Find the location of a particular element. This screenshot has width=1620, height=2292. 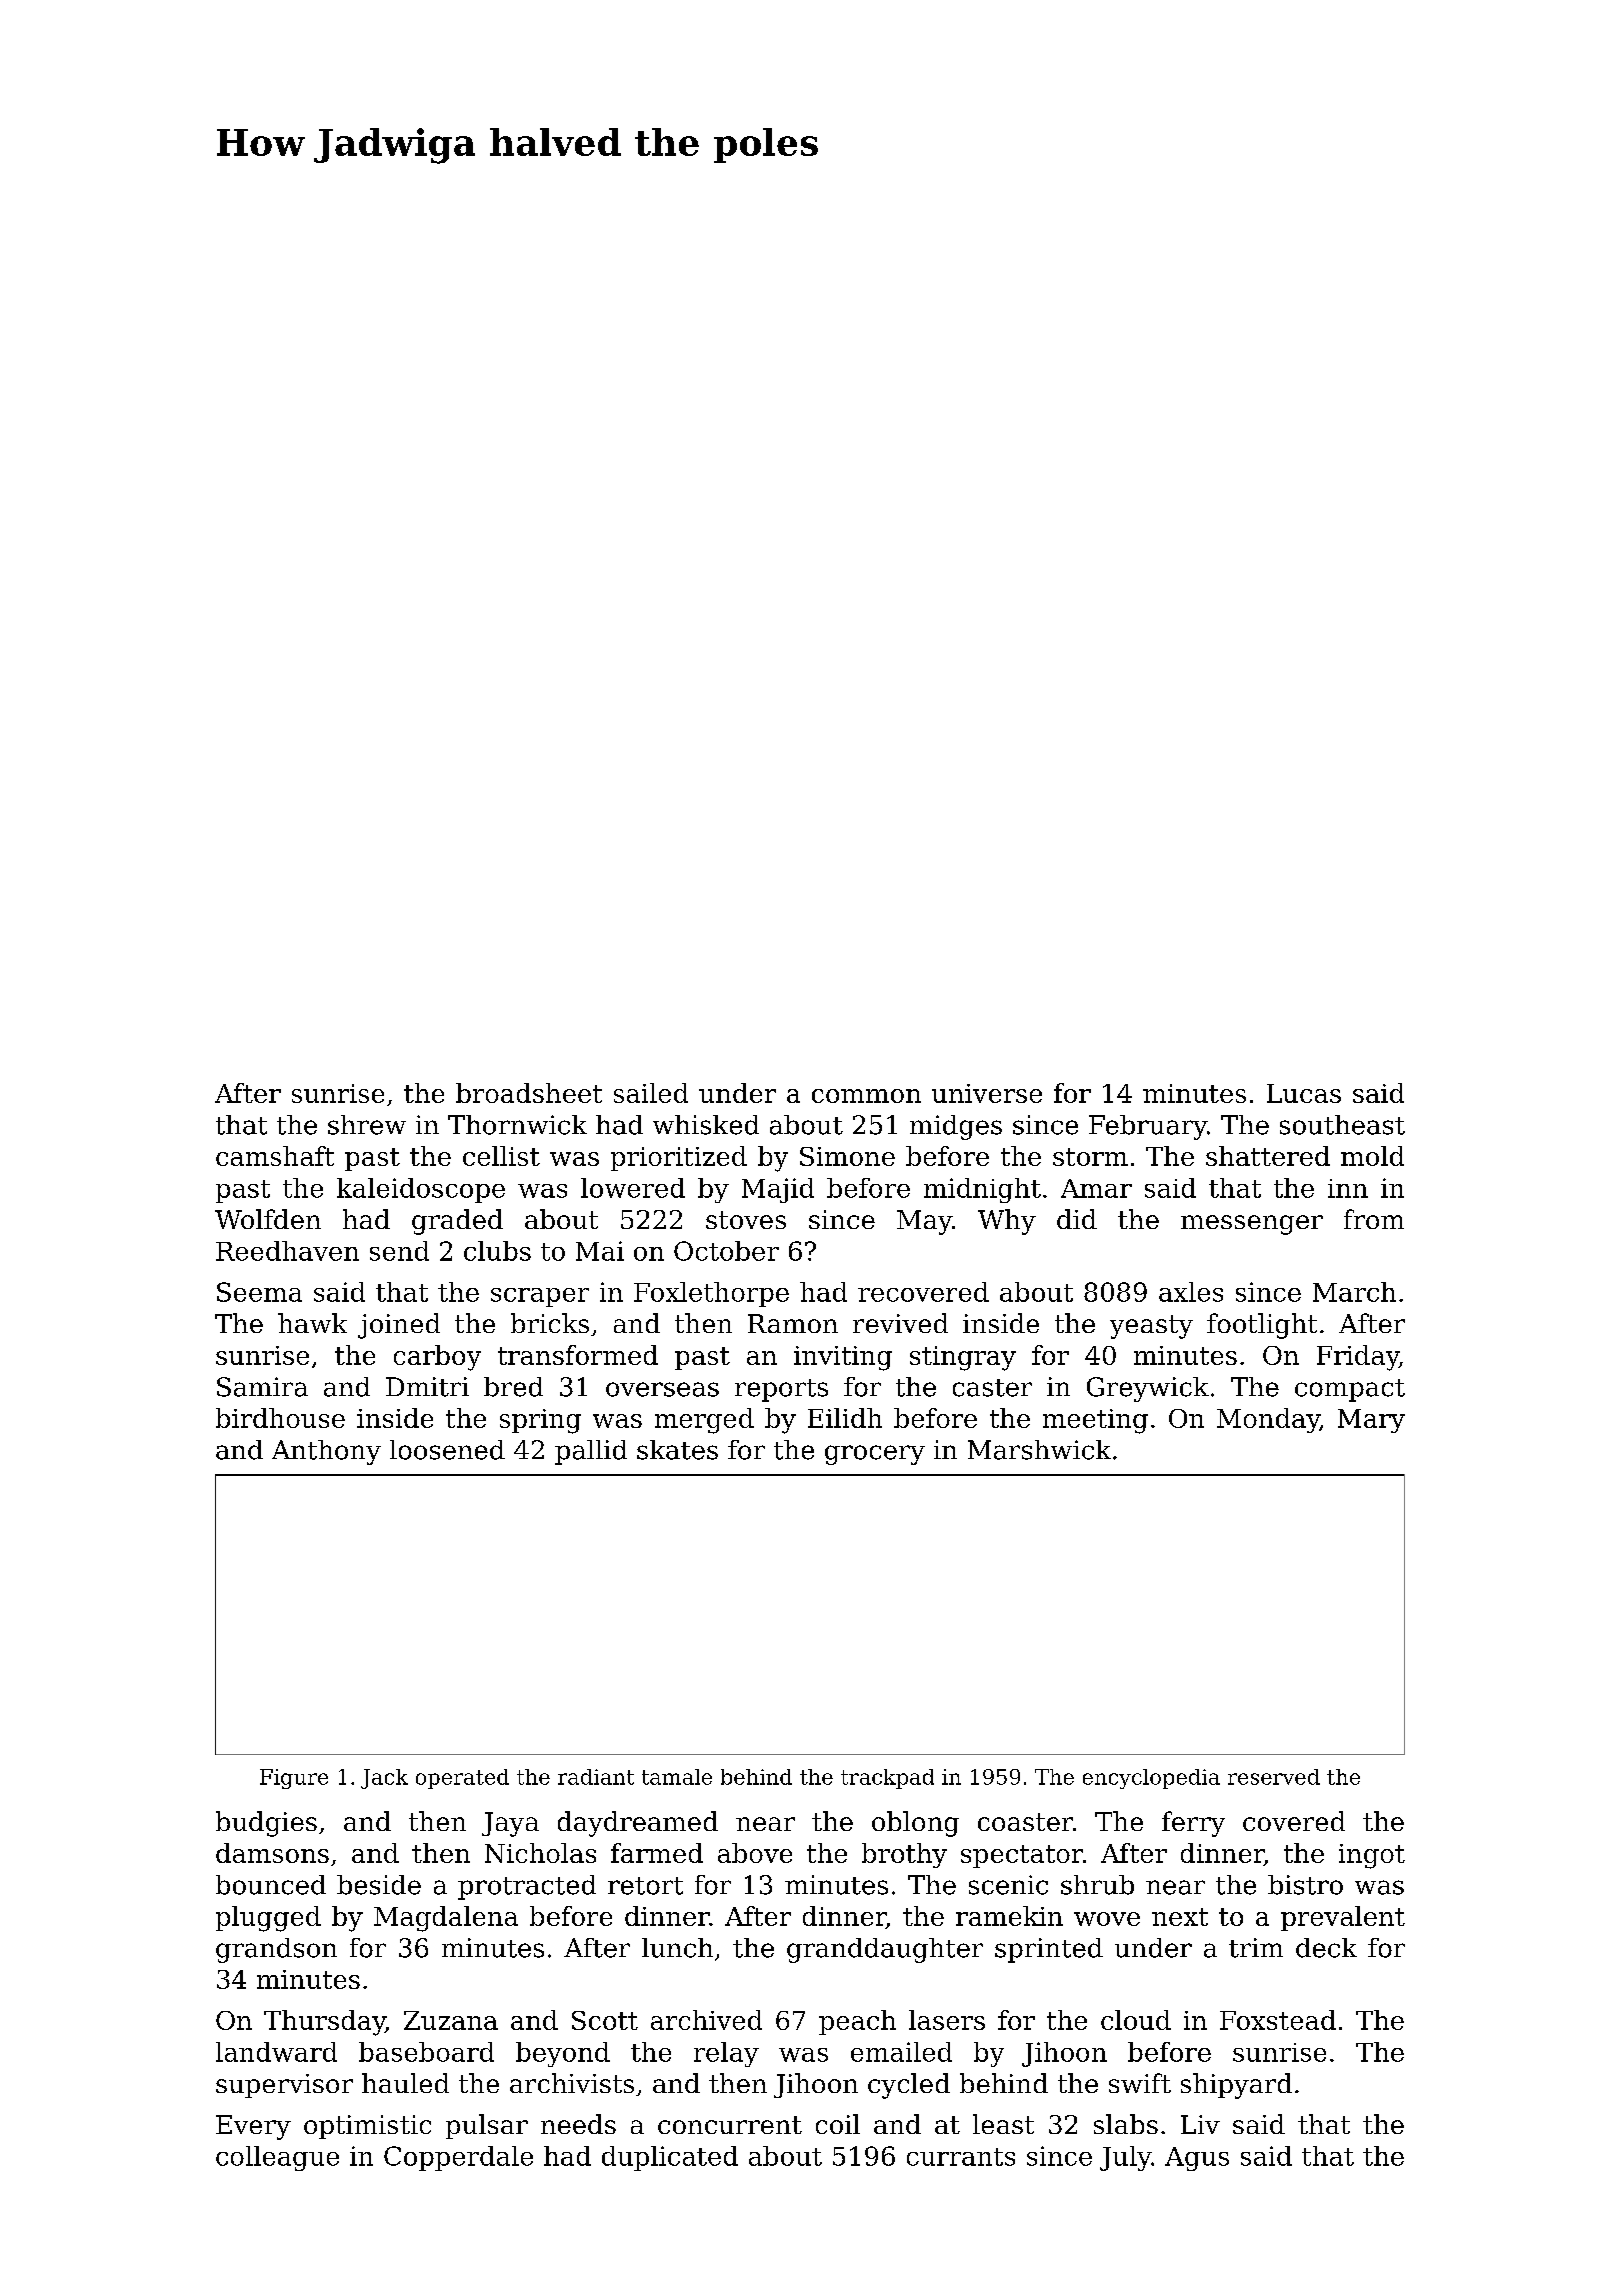

southeast is located at coordinates (1342, 1125).
